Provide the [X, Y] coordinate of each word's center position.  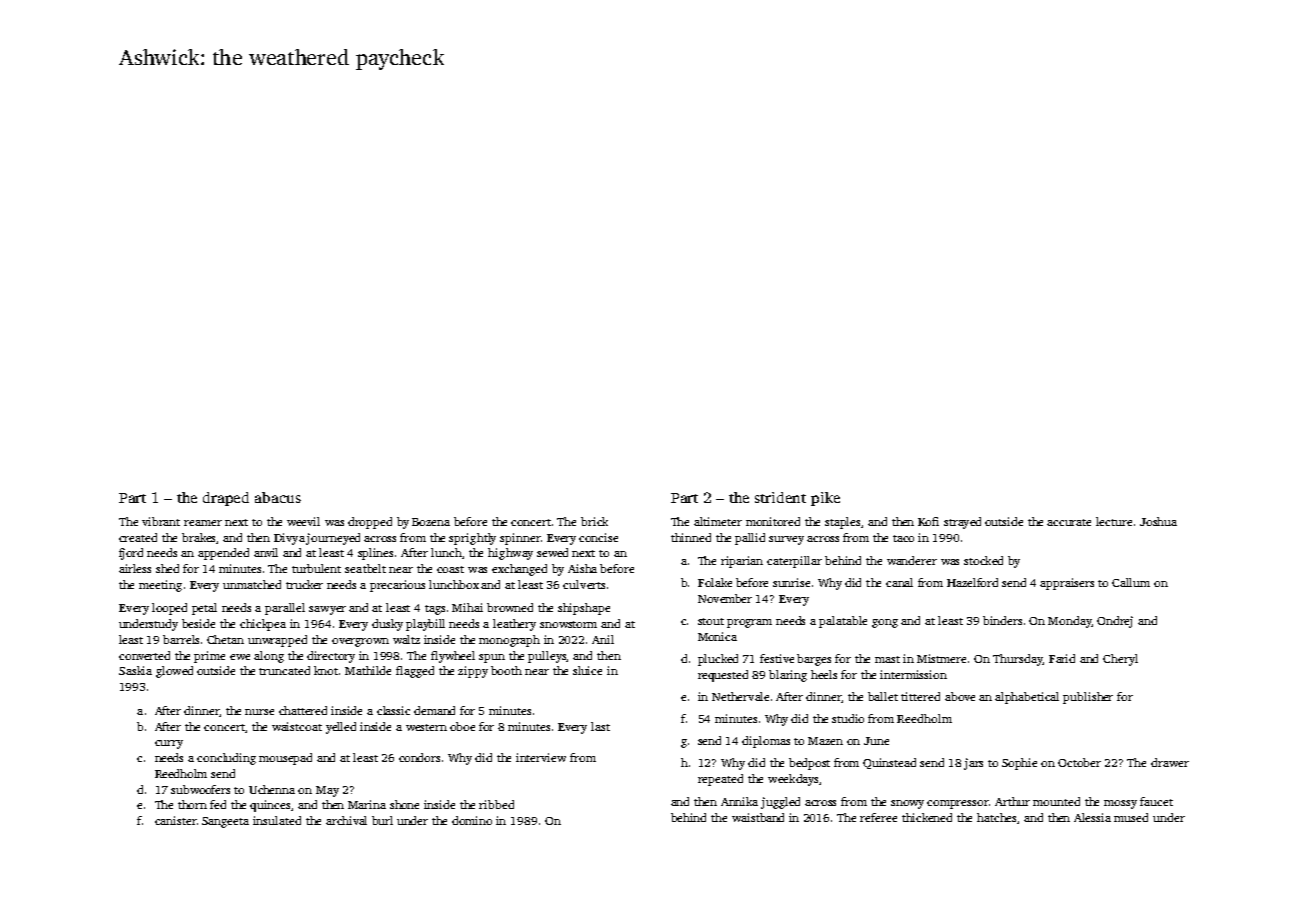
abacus [278, 497]
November [725, 598]
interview [541, 757]
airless [135, 568]
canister [175, 820]
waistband [758, 817]
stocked [983, 560]
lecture [1114, 521]
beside [198, 623]
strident [780, 497]
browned [510, 607]
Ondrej [1115, 622]
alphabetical [1027, 698]
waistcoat [297, 726]
